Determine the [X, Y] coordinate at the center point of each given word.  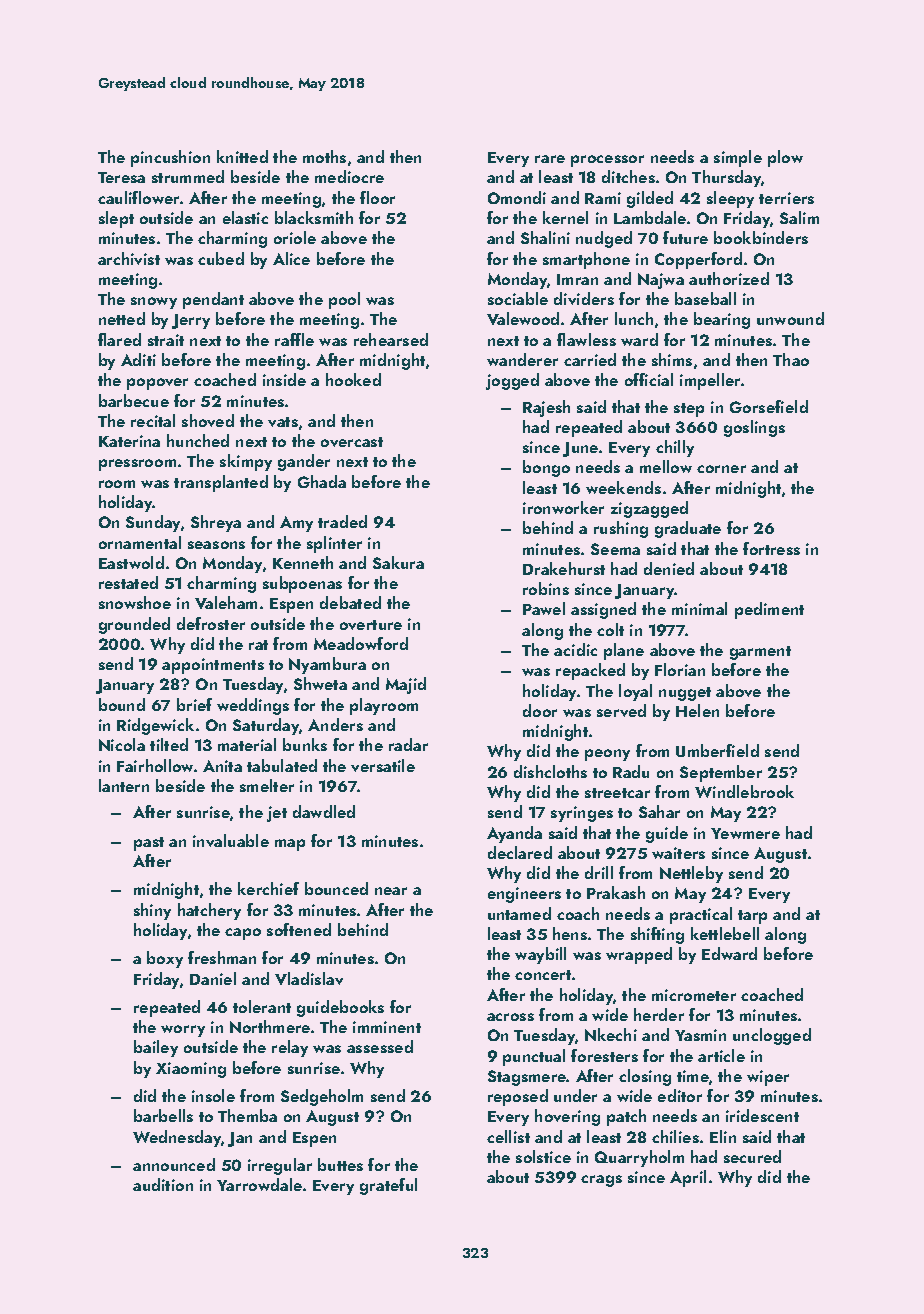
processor [607, 161]
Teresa [121, 177]
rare [550, 159]
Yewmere [745, 833]
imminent [387, 1027]
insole [213, 1095]
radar [408, 744]
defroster [211, 623]
